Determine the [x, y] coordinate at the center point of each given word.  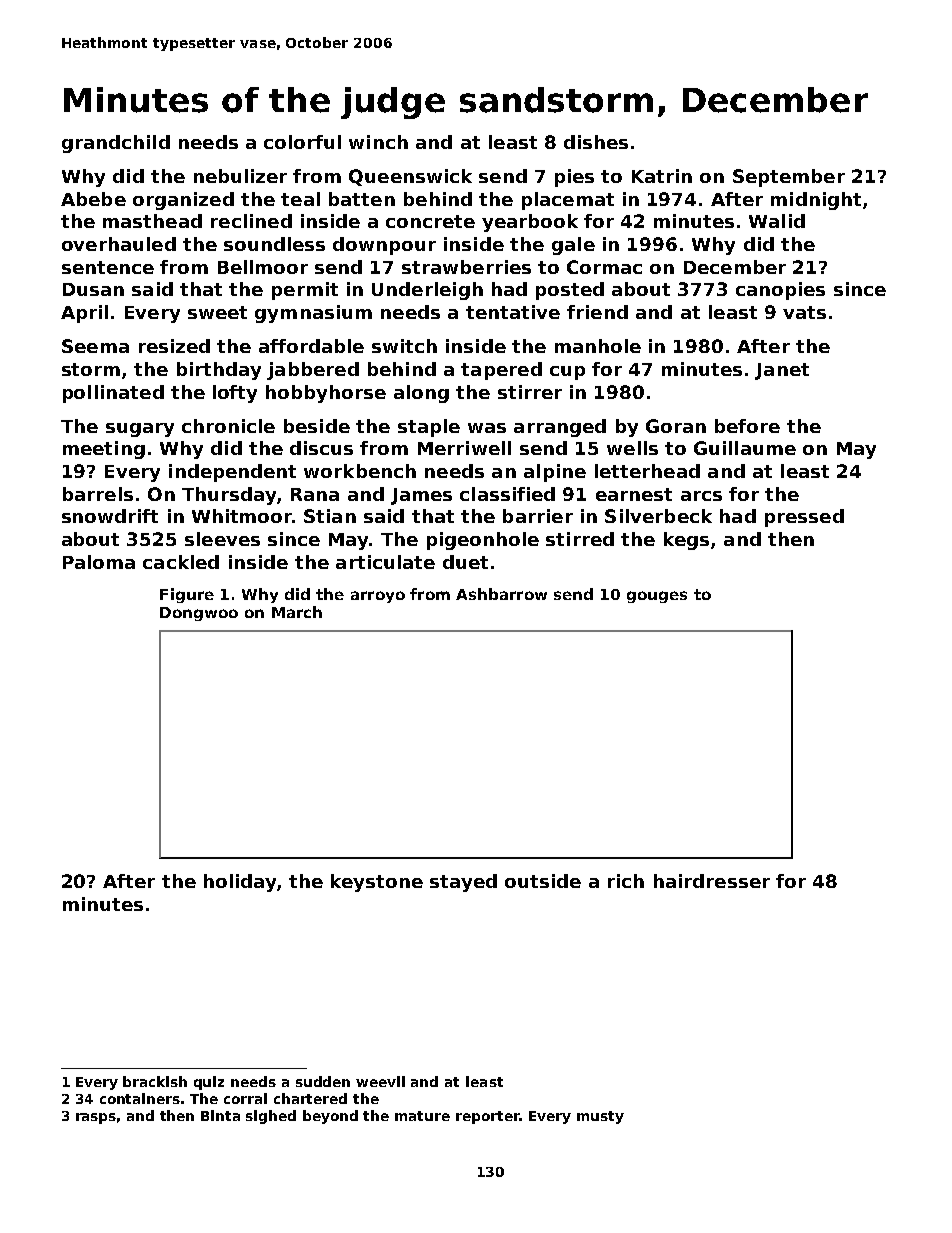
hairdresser [712, 881]
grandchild [116, 144]
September [789, 178]
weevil [380, 1081]
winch [378, 142]
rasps [96, 1118]
